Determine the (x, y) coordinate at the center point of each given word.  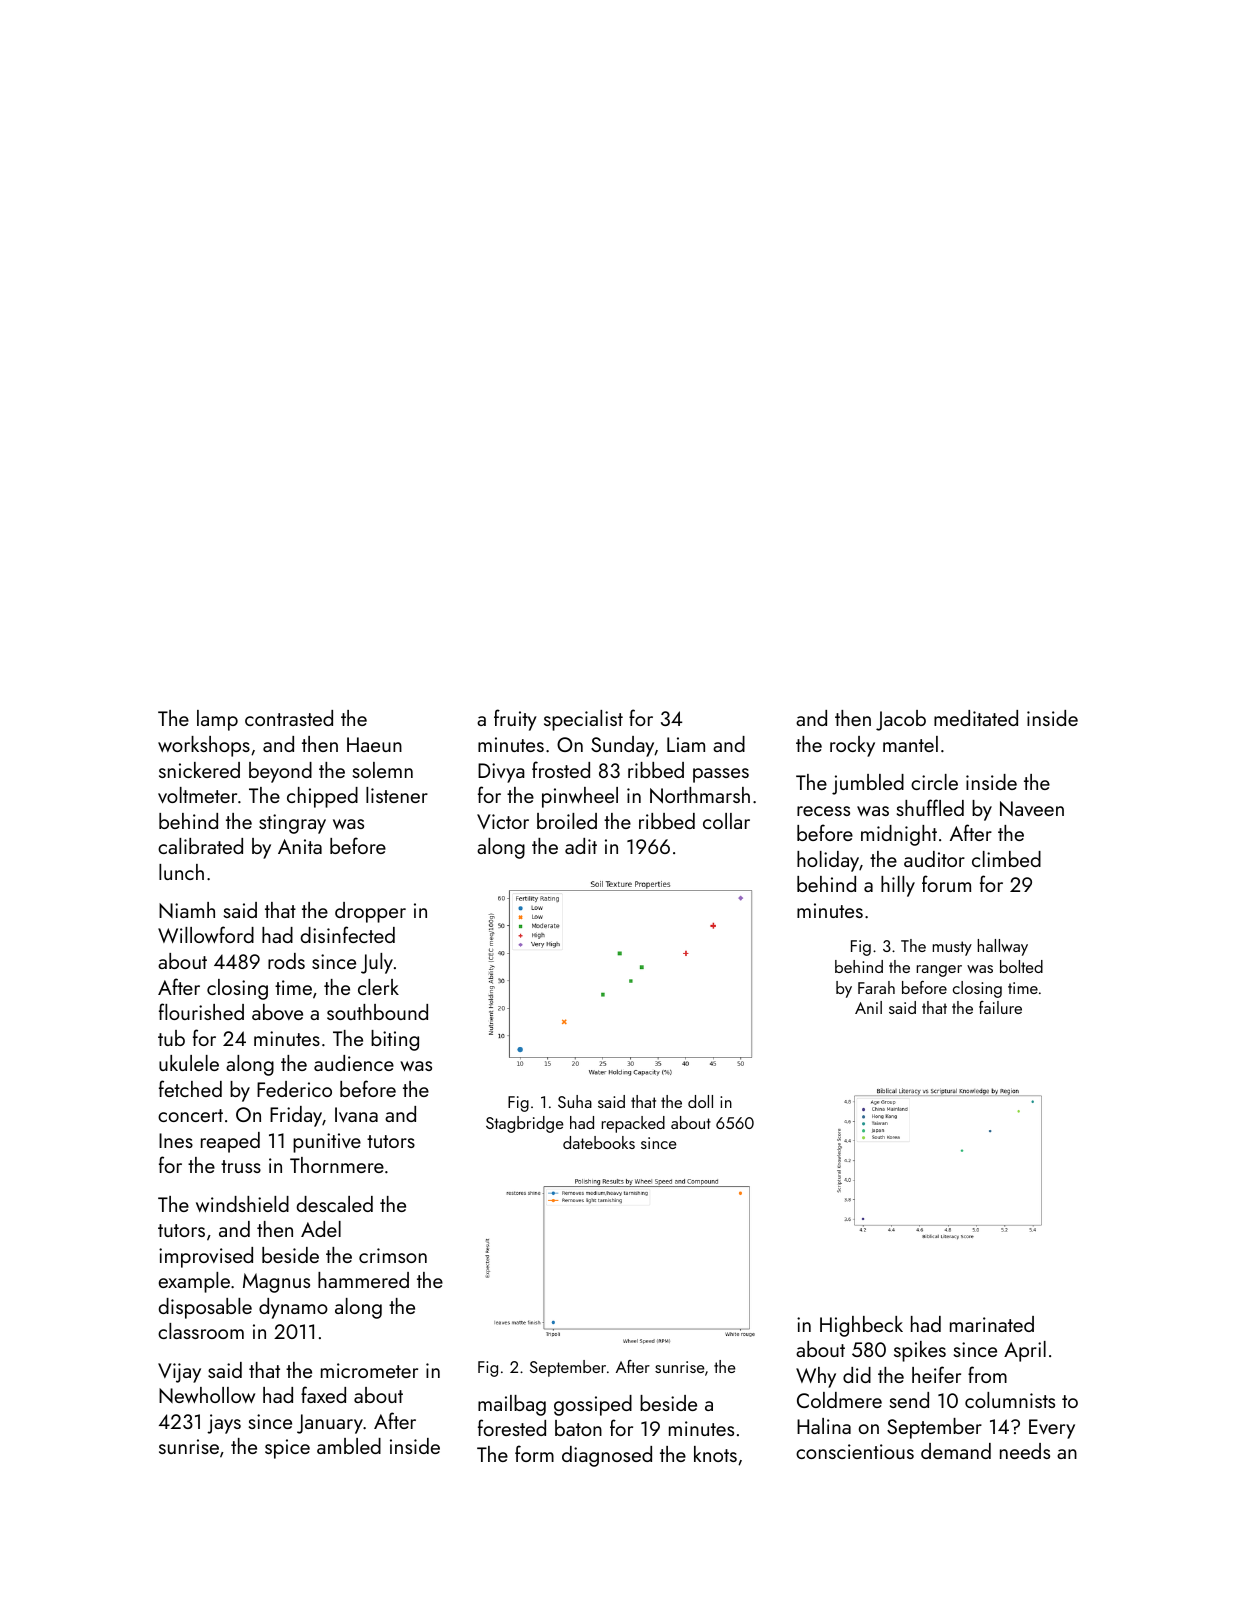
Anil (868, 1007)
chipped (322, 797)
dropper (370, 912)
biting (395, 1040)
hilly (898, 886)
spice (287, 1449)
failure (1000, 1007)
